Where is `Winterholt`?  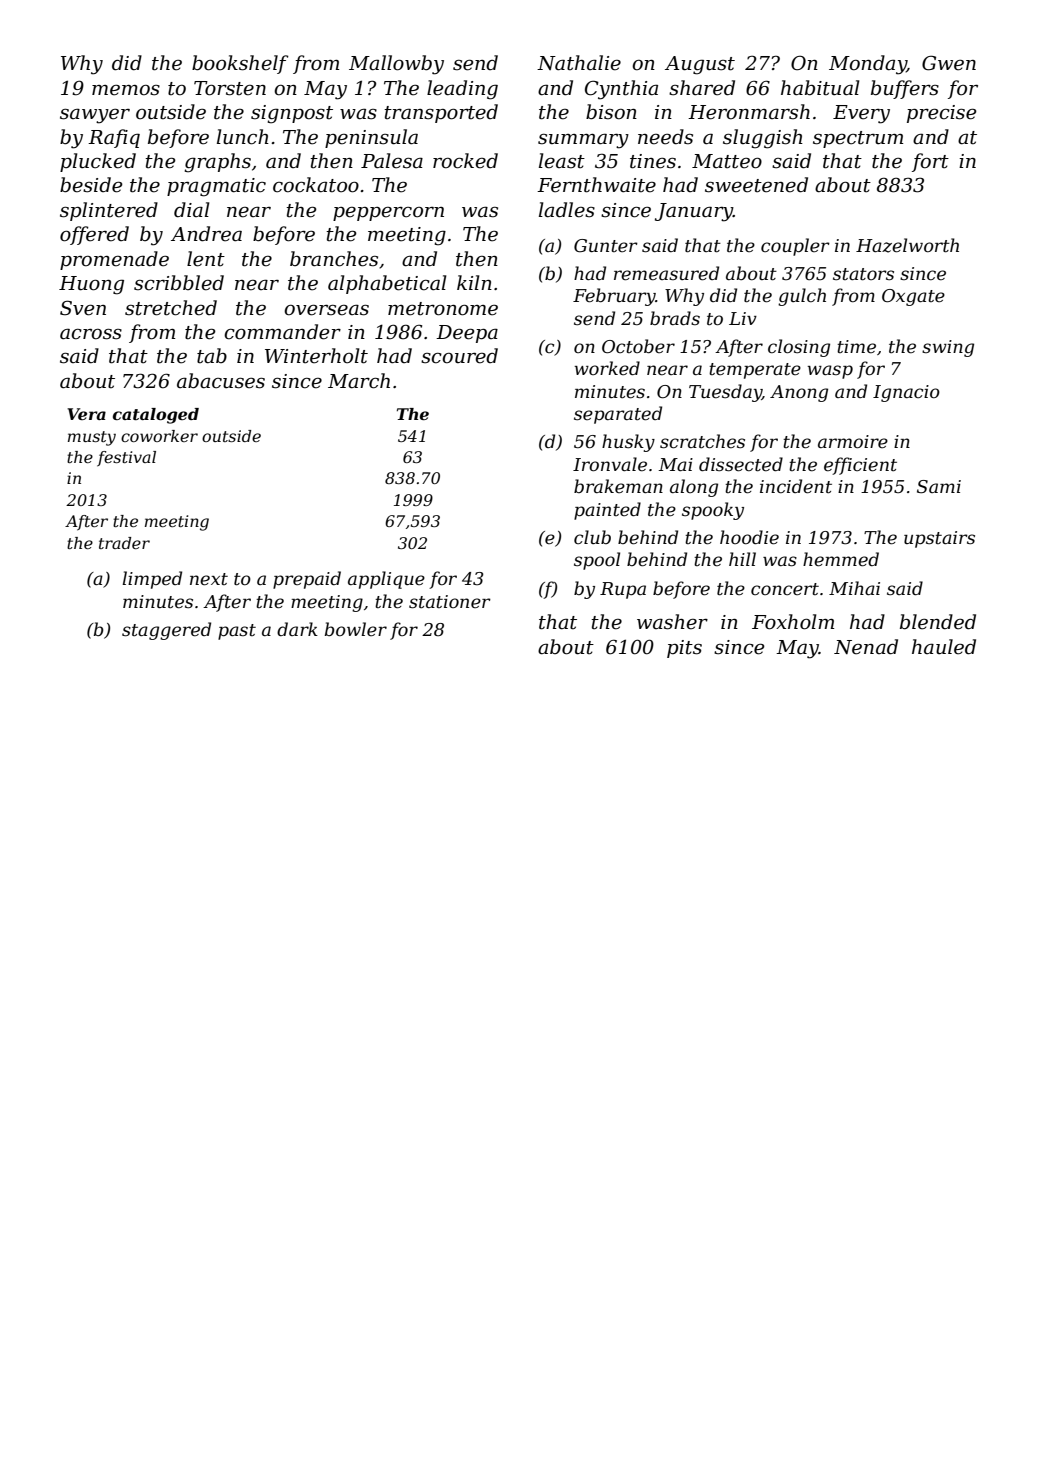 Winterholt is located at coordinates (316, 356).
